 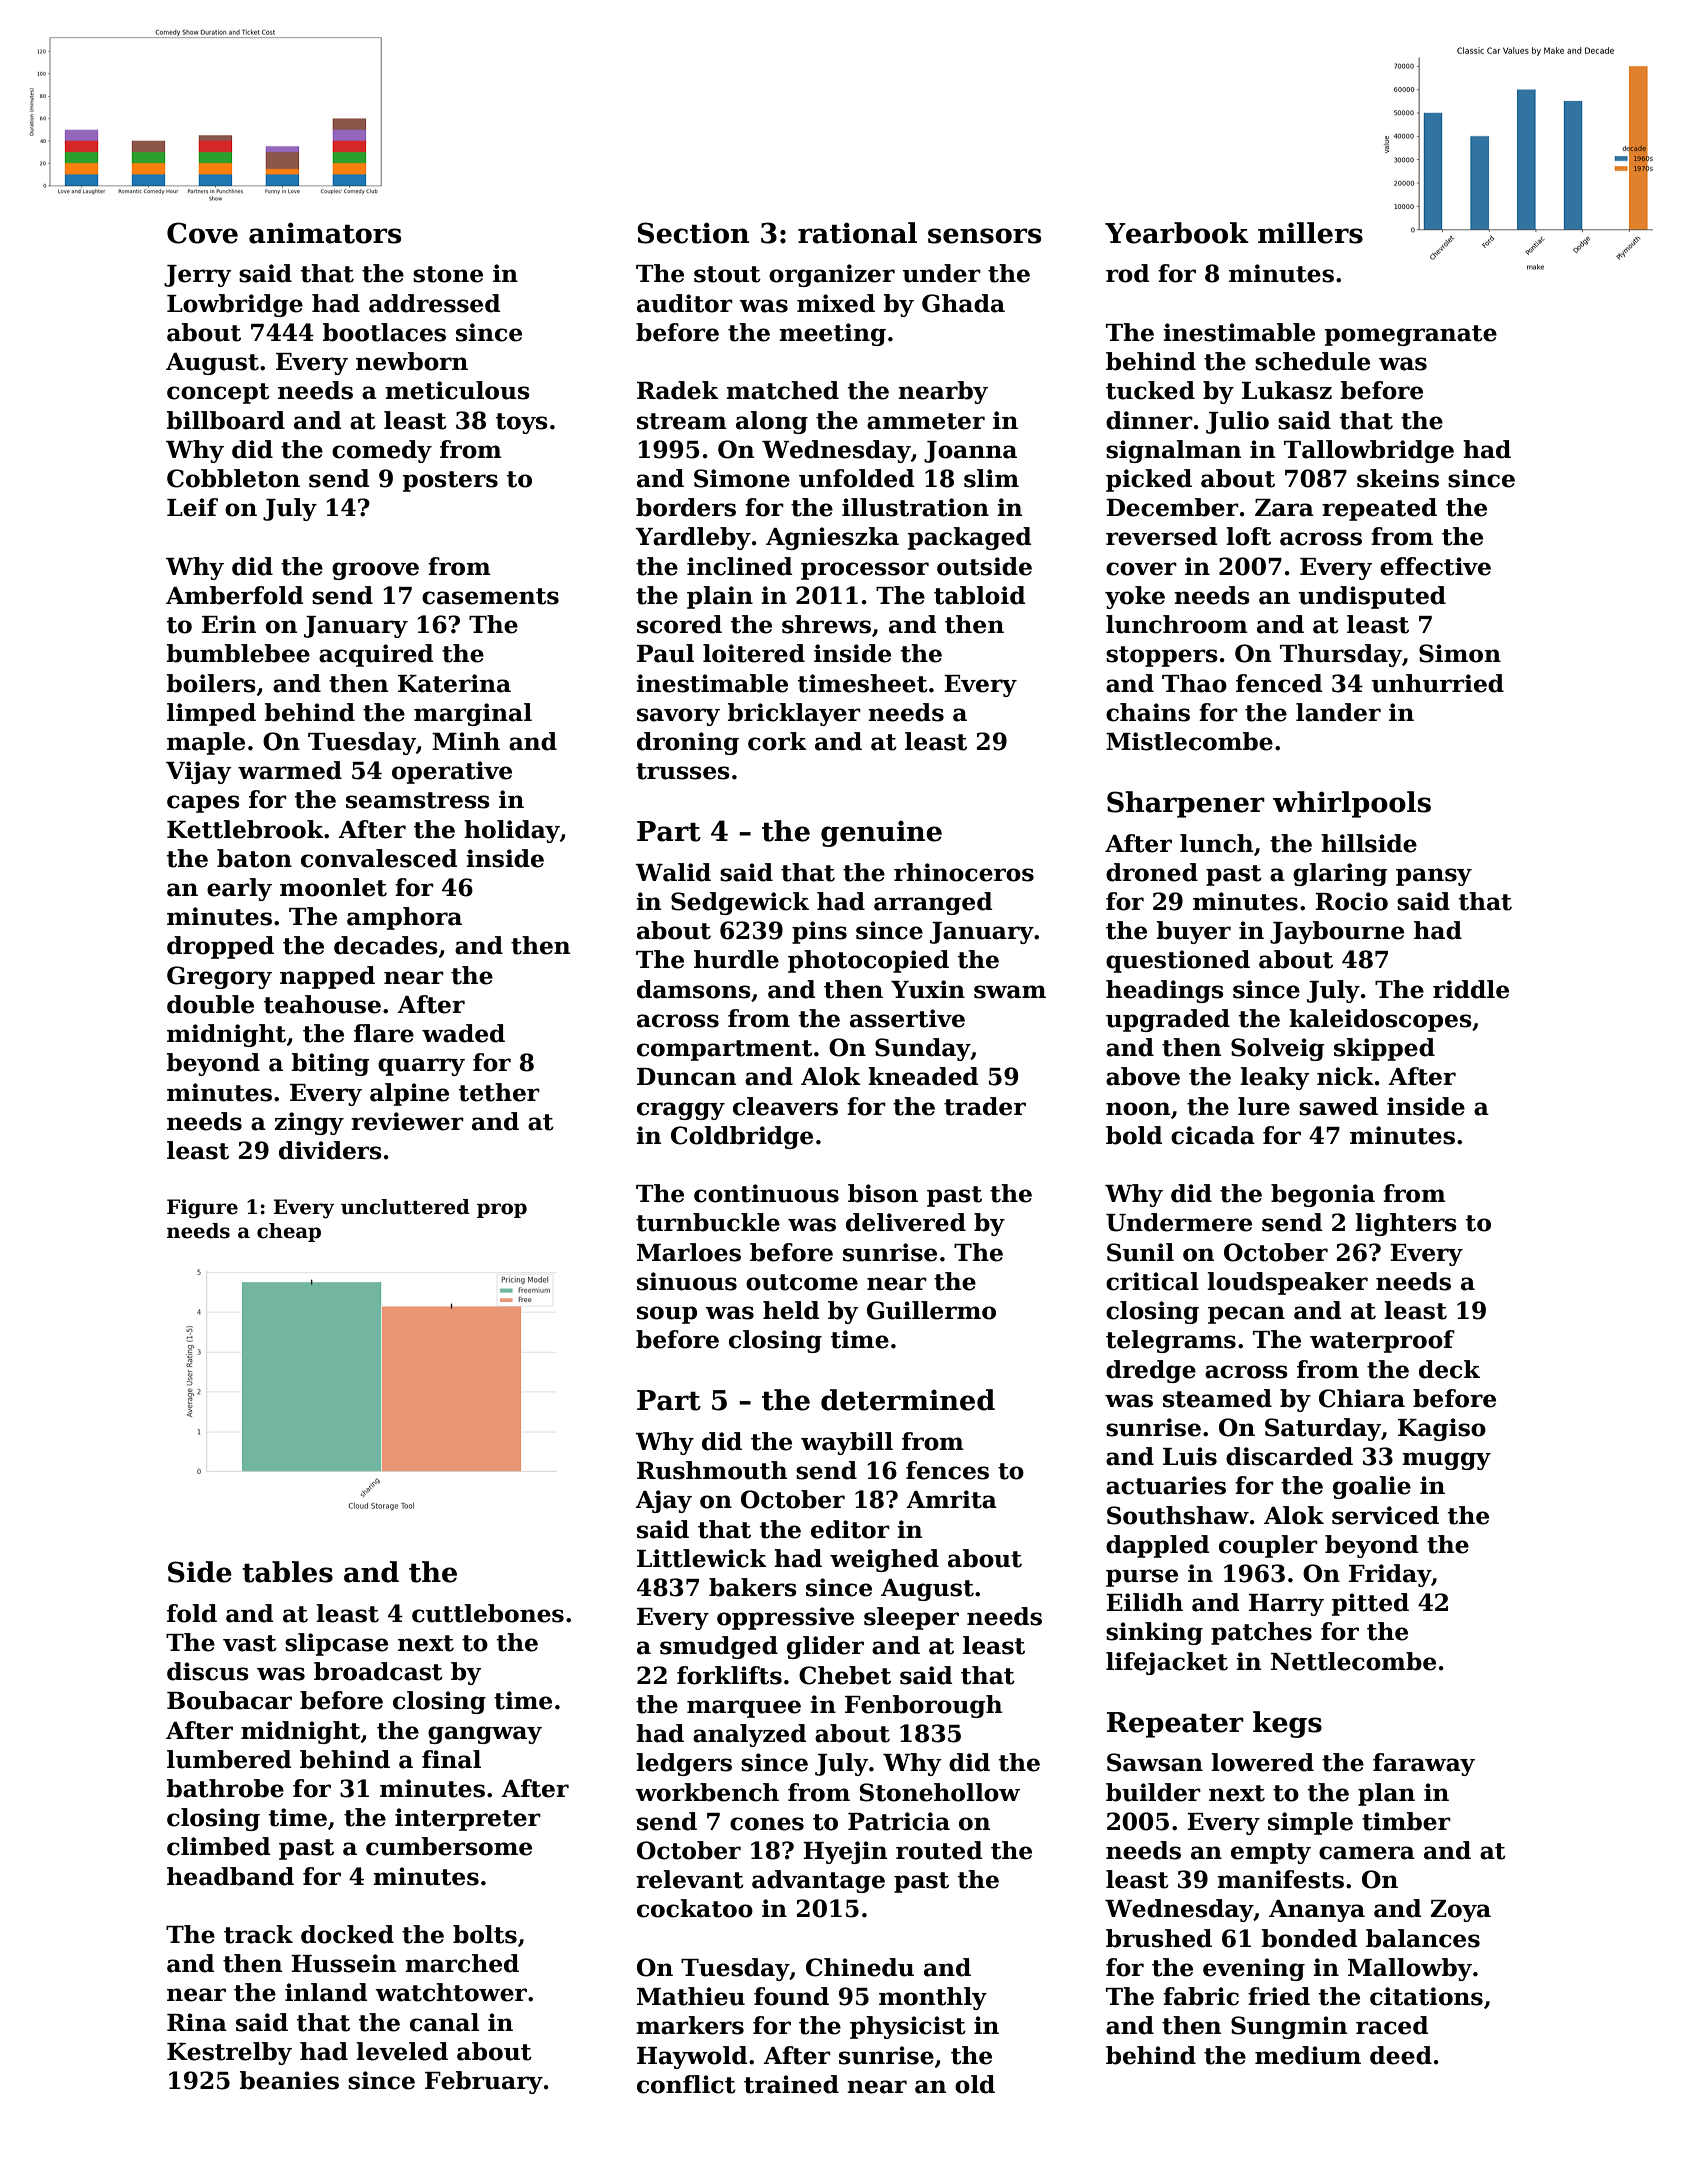 I want to click on pomegranate, so click(x=1411, y=335).
